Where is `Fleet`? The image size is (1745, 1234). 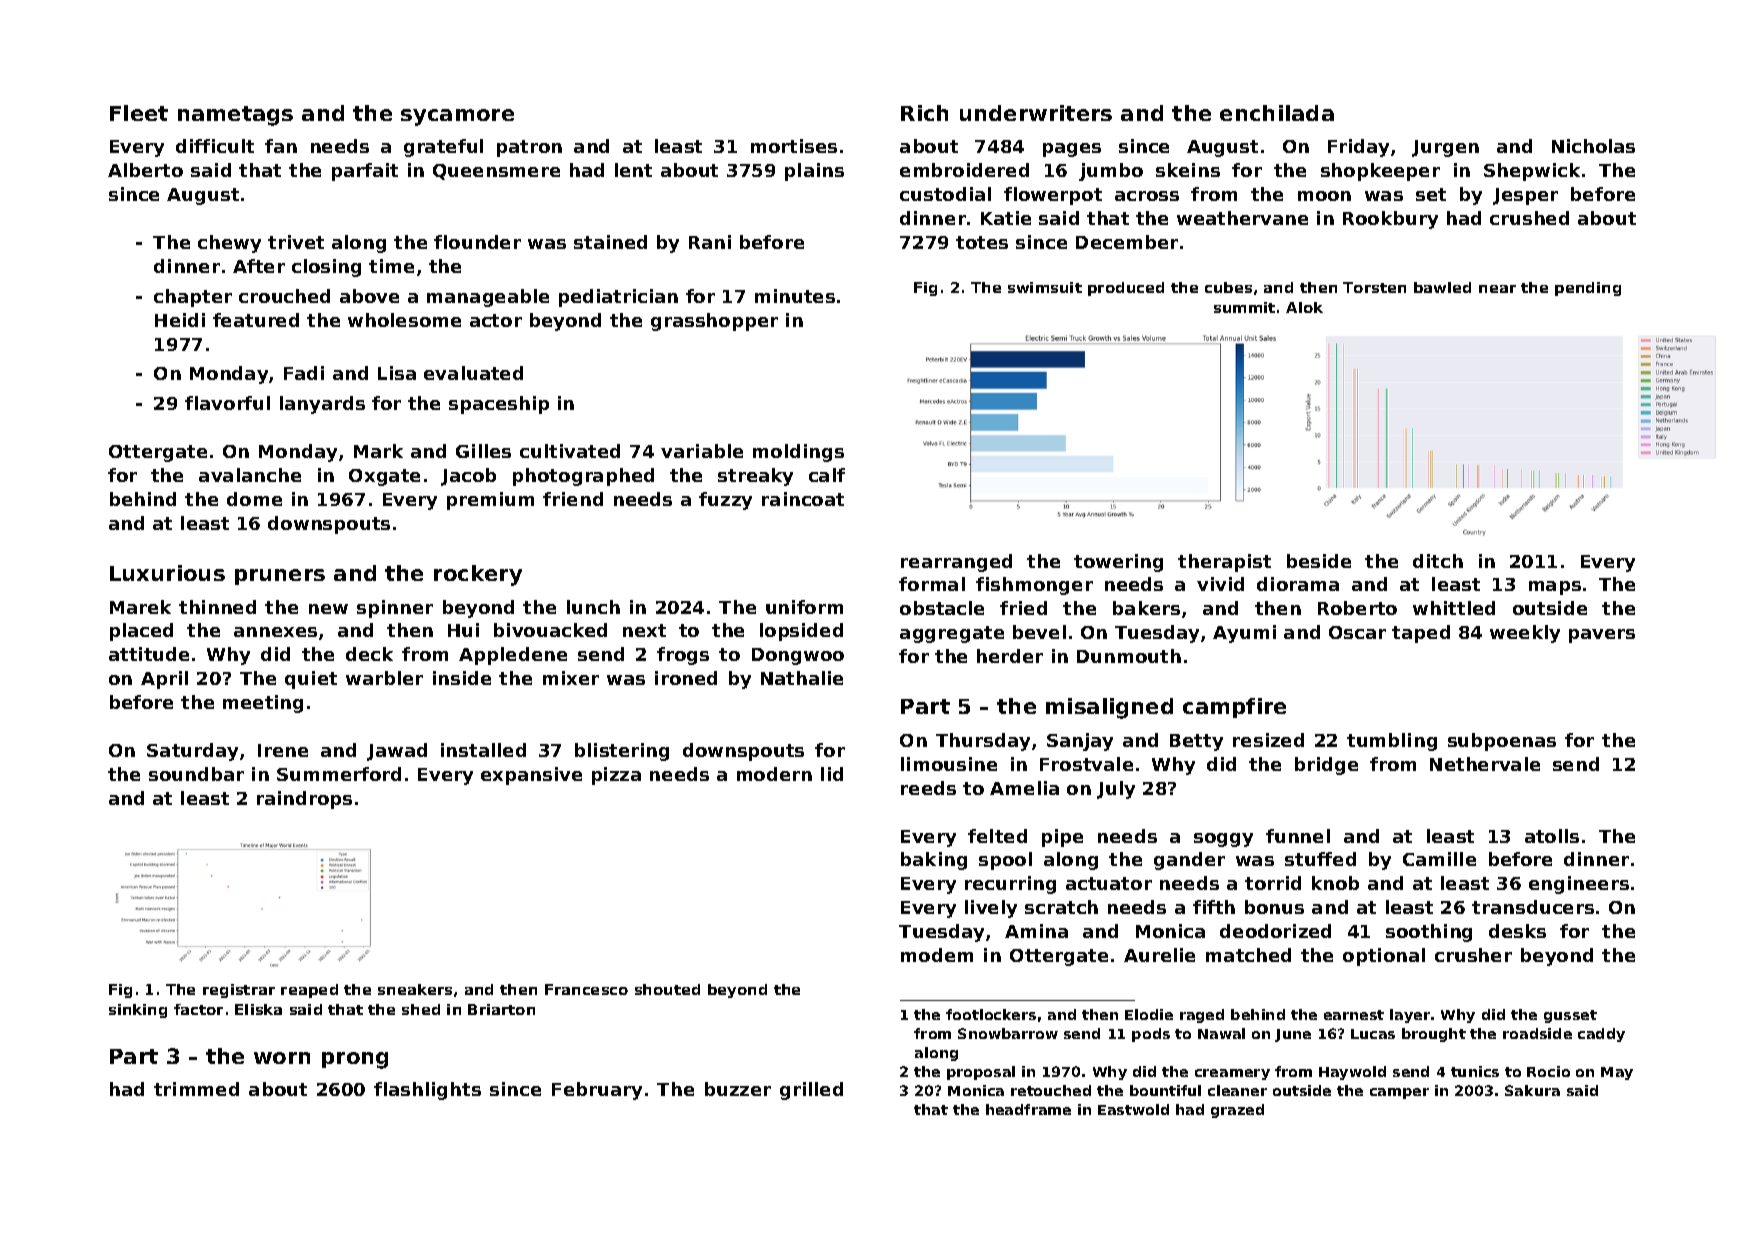
Fleet is located at coordinates (139, 113).
